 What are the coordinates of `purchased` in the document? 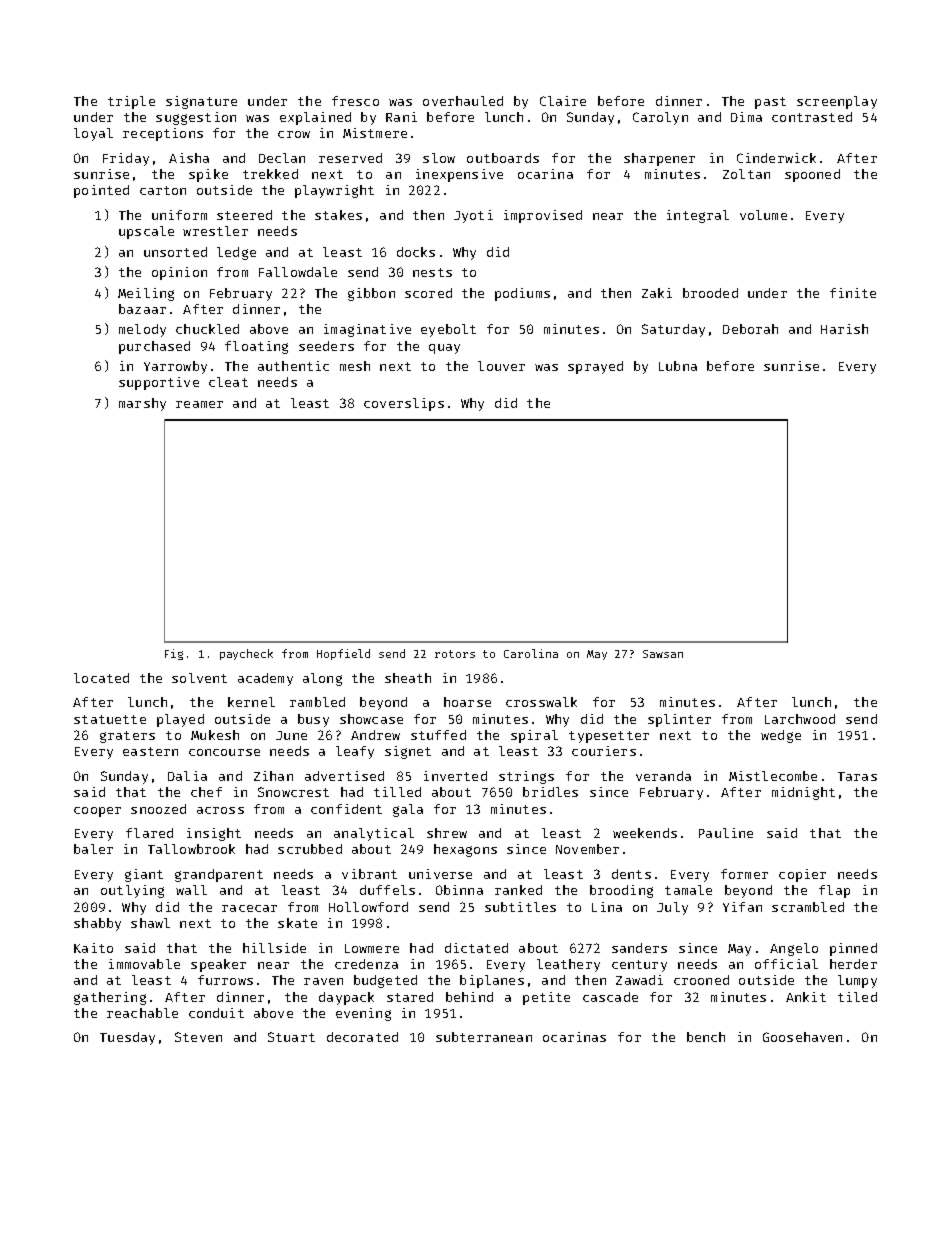 It's located at (154, 347).
